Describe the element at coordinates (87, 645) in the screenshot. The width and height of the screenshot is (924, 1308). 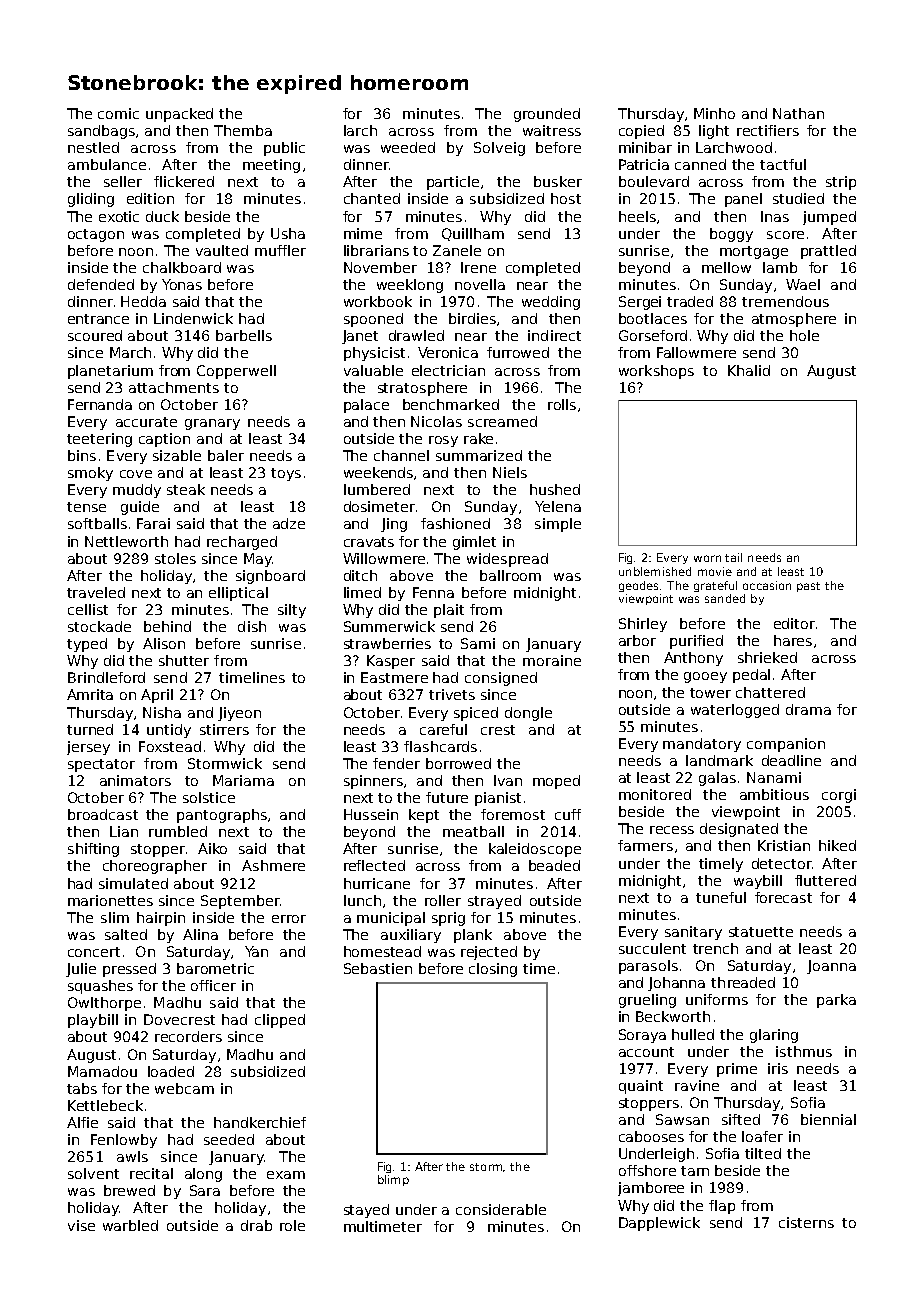
I see `typed` at that location.
